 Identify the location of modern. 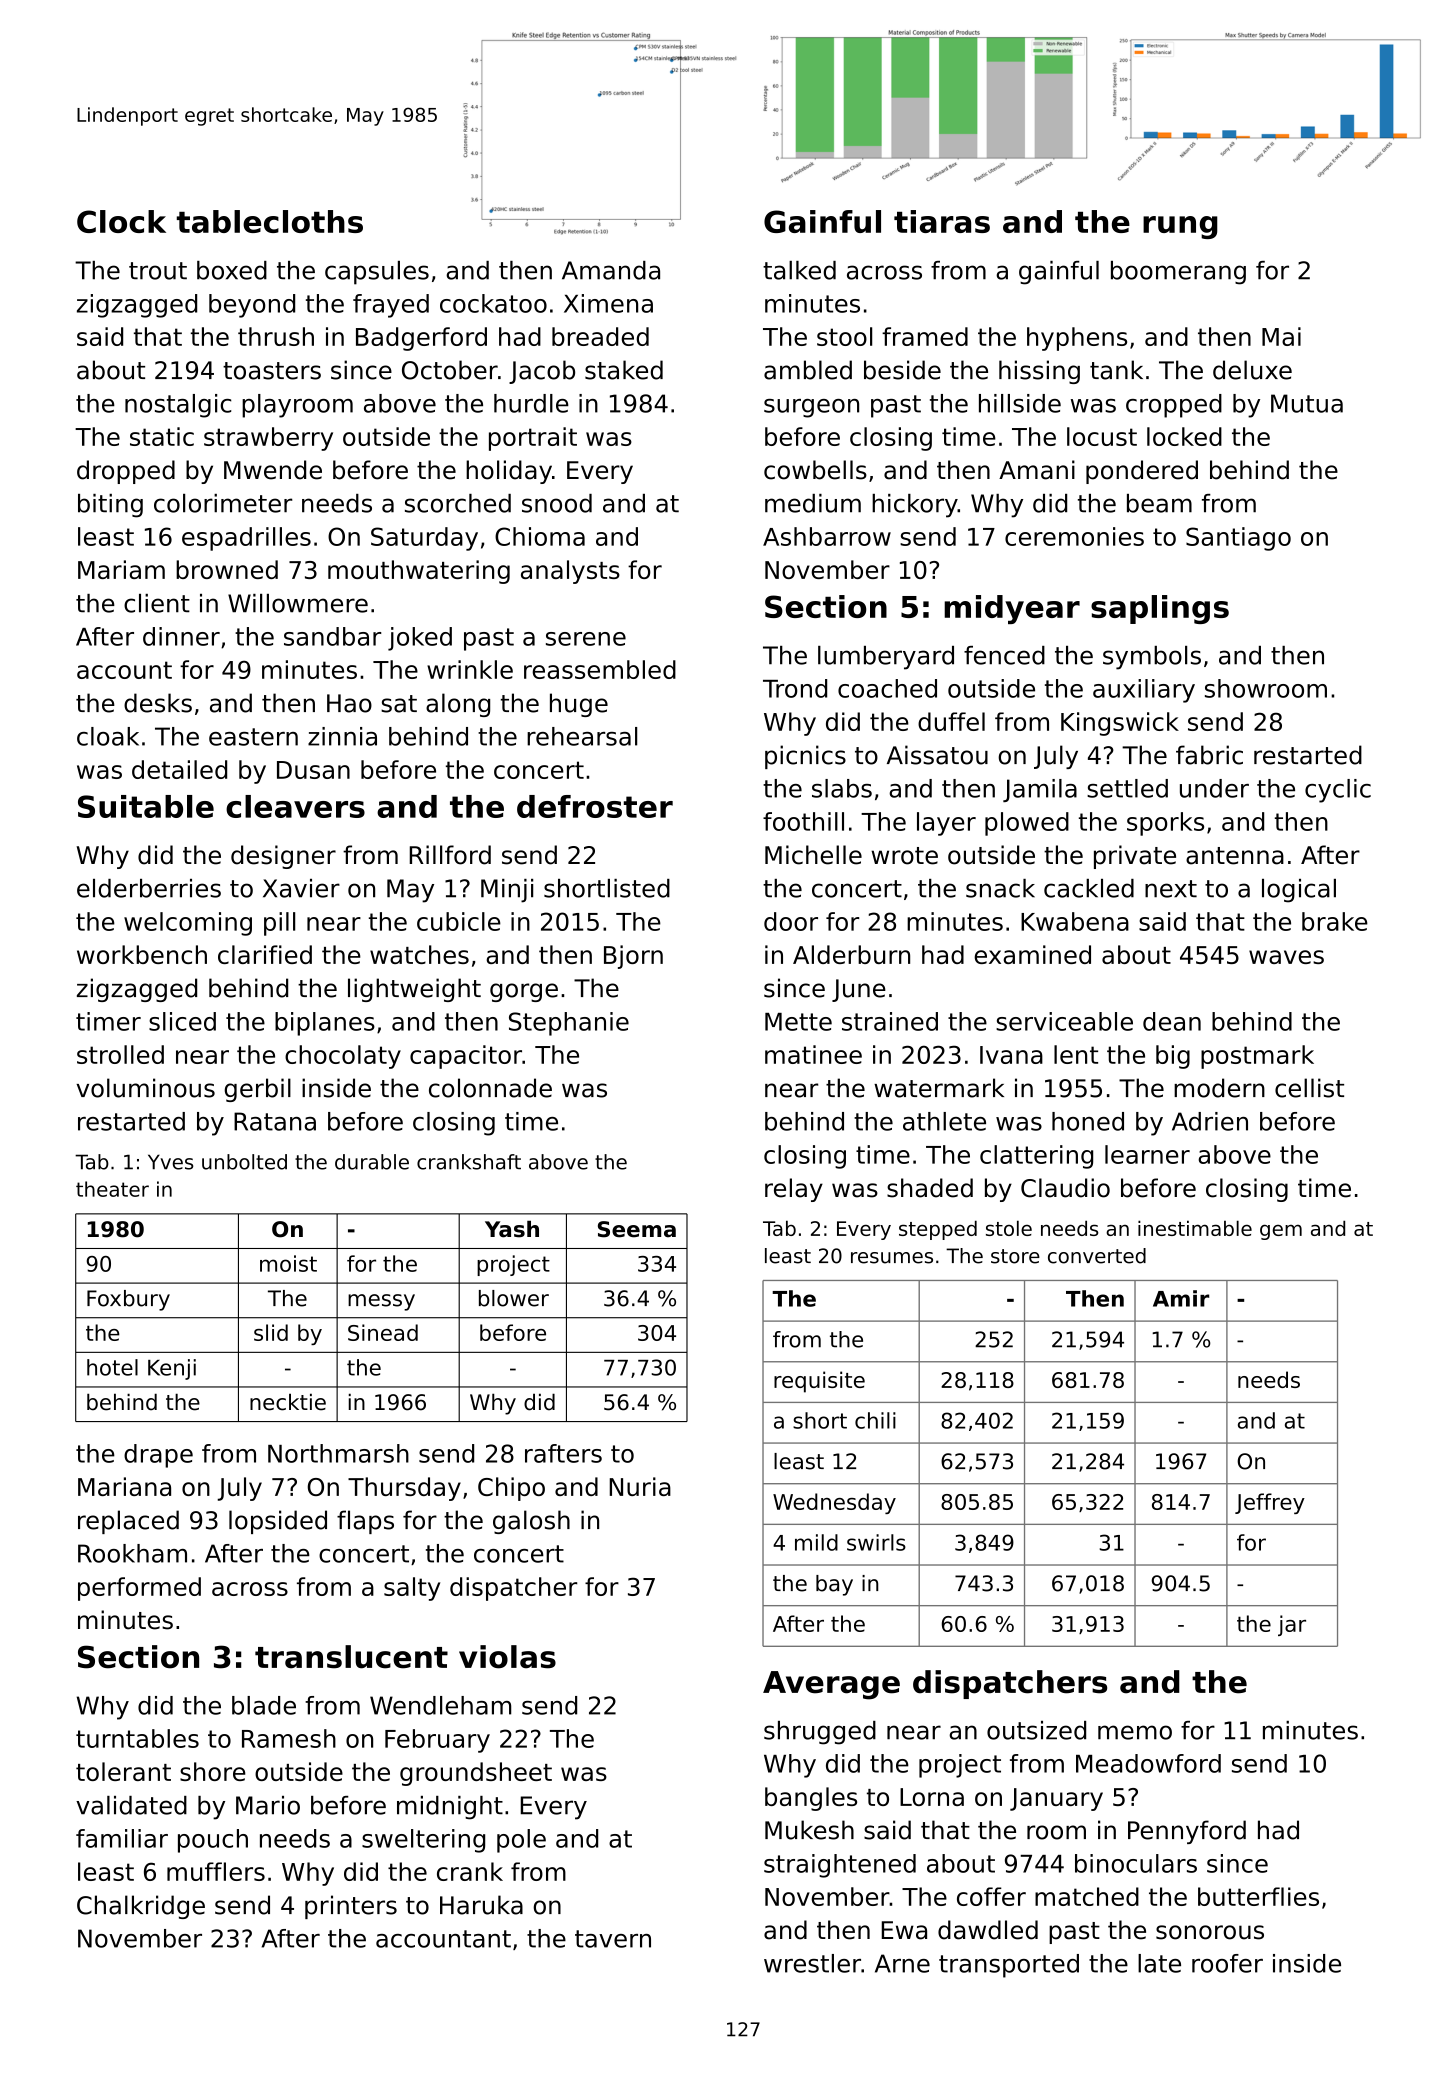
(1219, 1088).
